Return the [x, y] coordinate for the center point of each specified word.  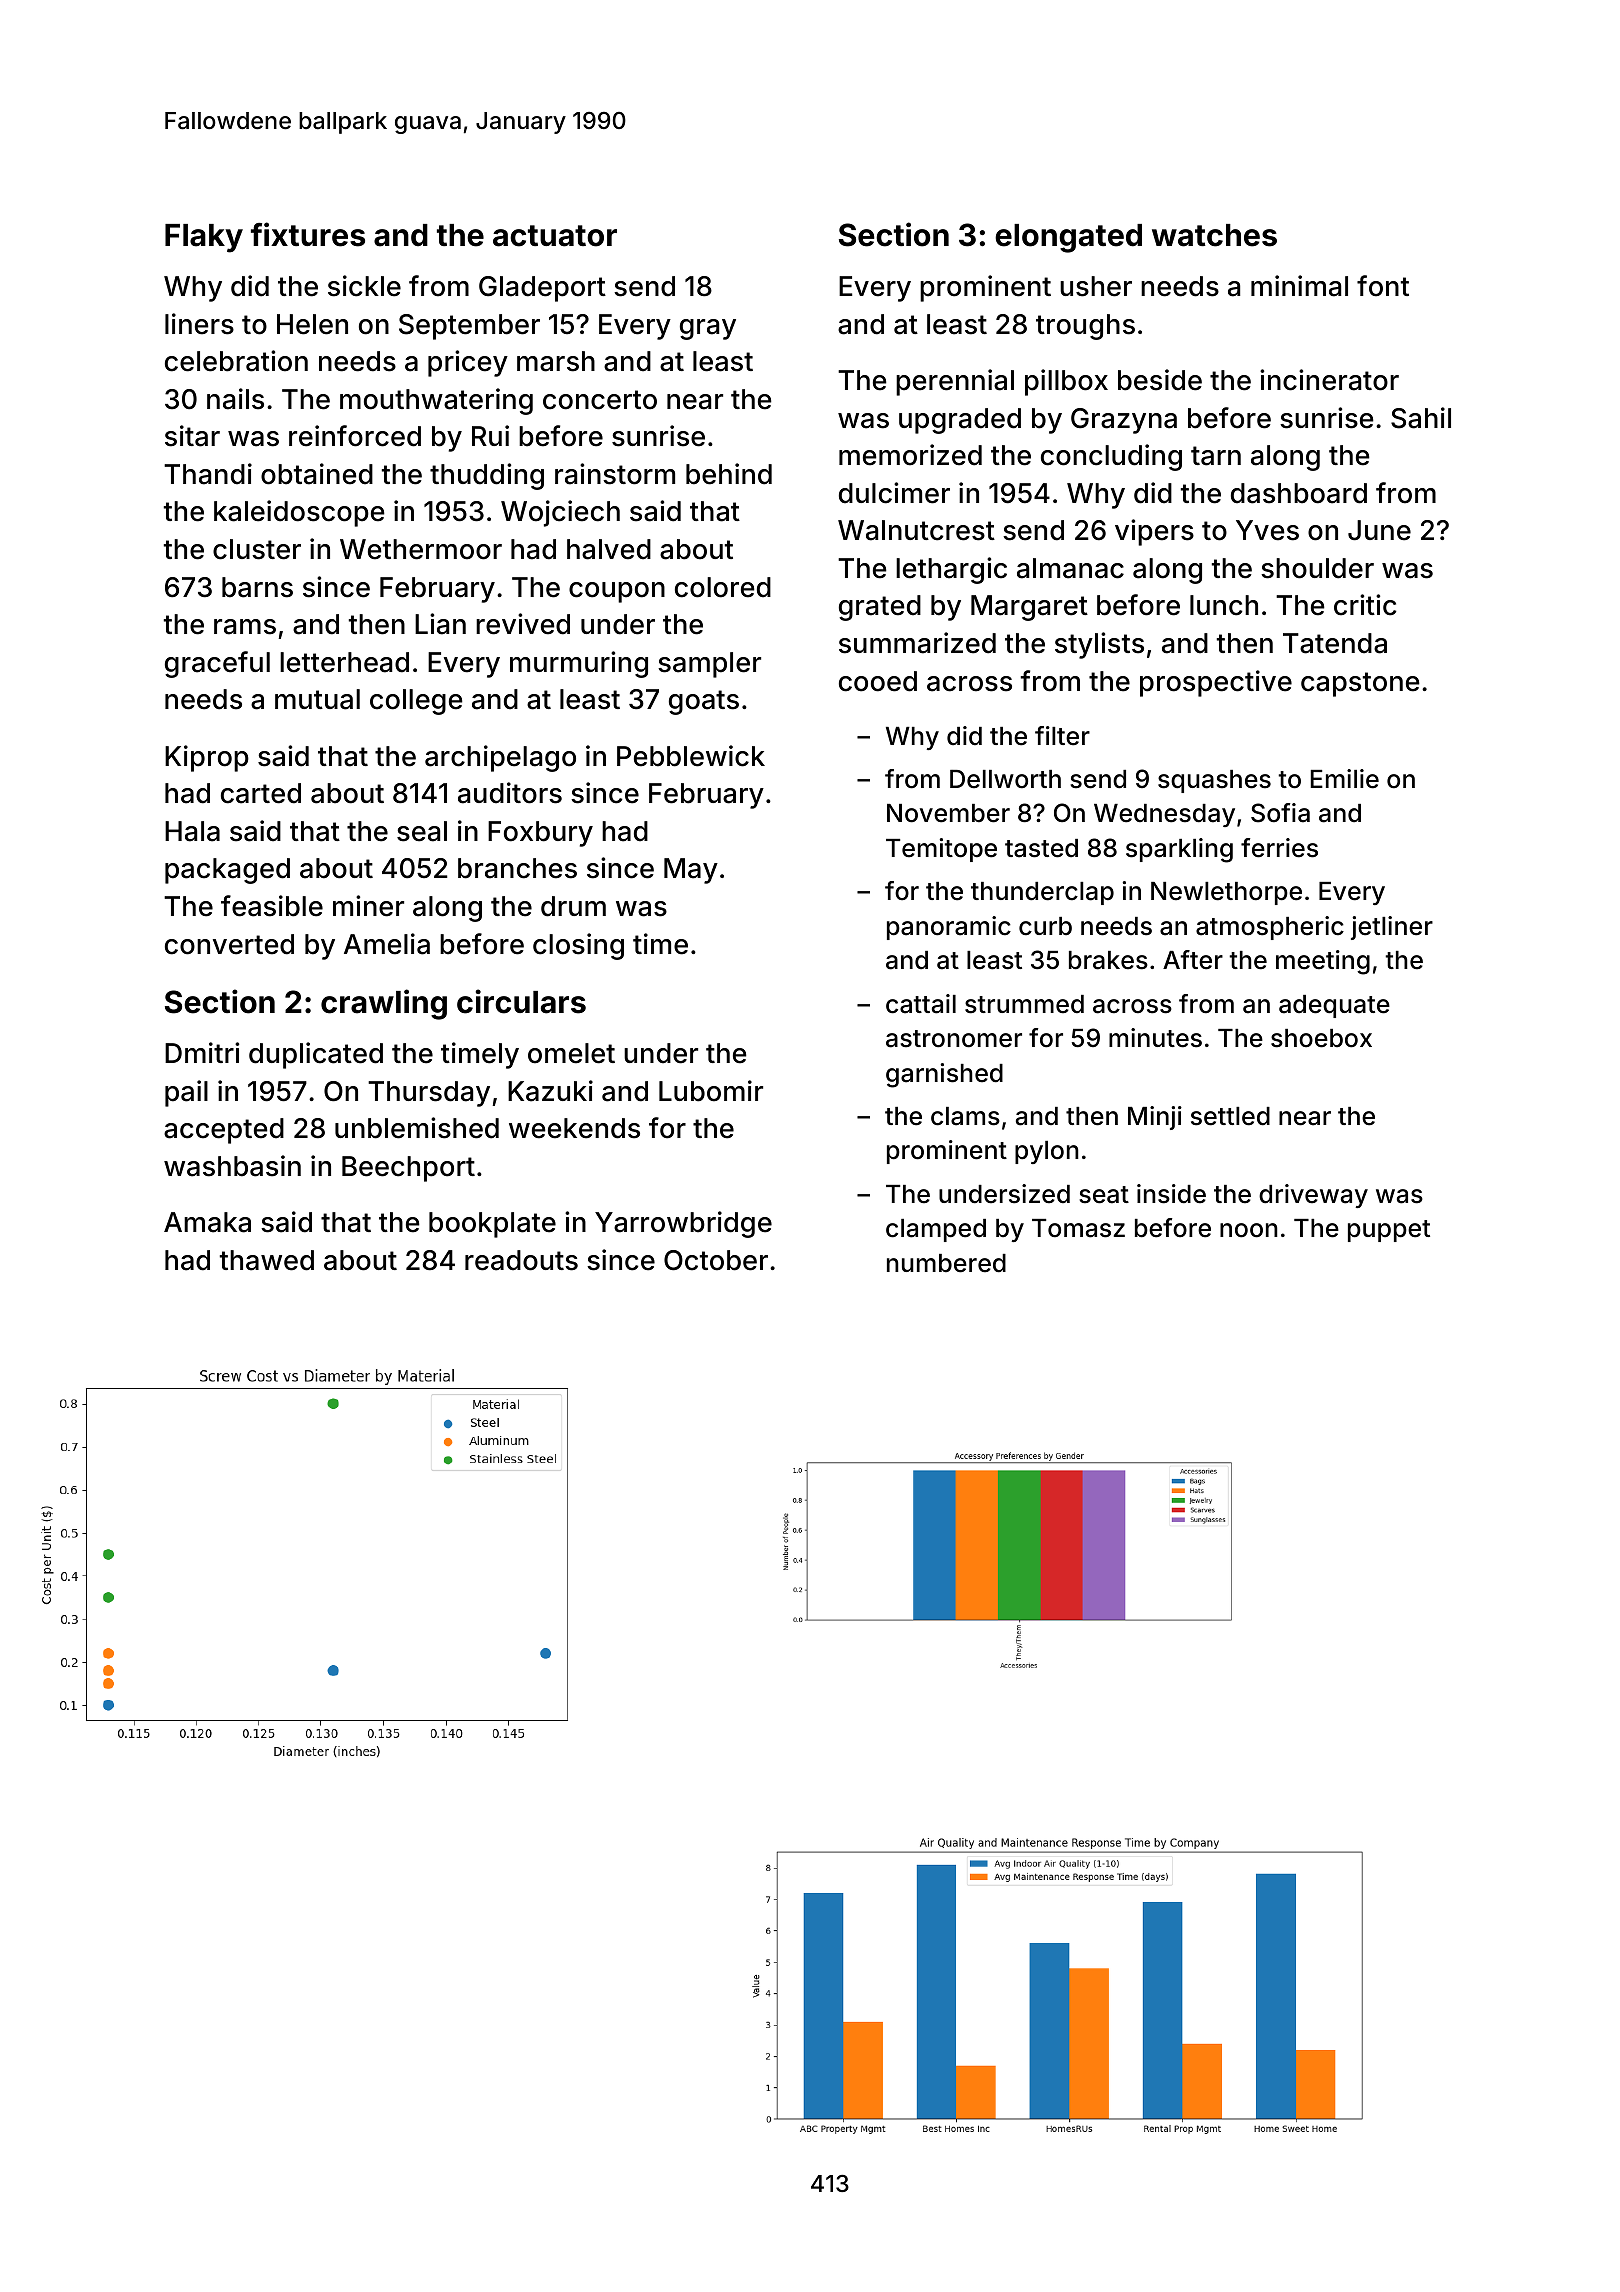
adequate [1334, 1006]
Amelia [387, 944]
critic [1365, 605]
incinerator [1329, 380]
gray [708, 329]
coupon [617, 592]
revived [523, 624]
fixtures [308, 234]
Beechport [408, 1169]
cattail [921, 1004]
